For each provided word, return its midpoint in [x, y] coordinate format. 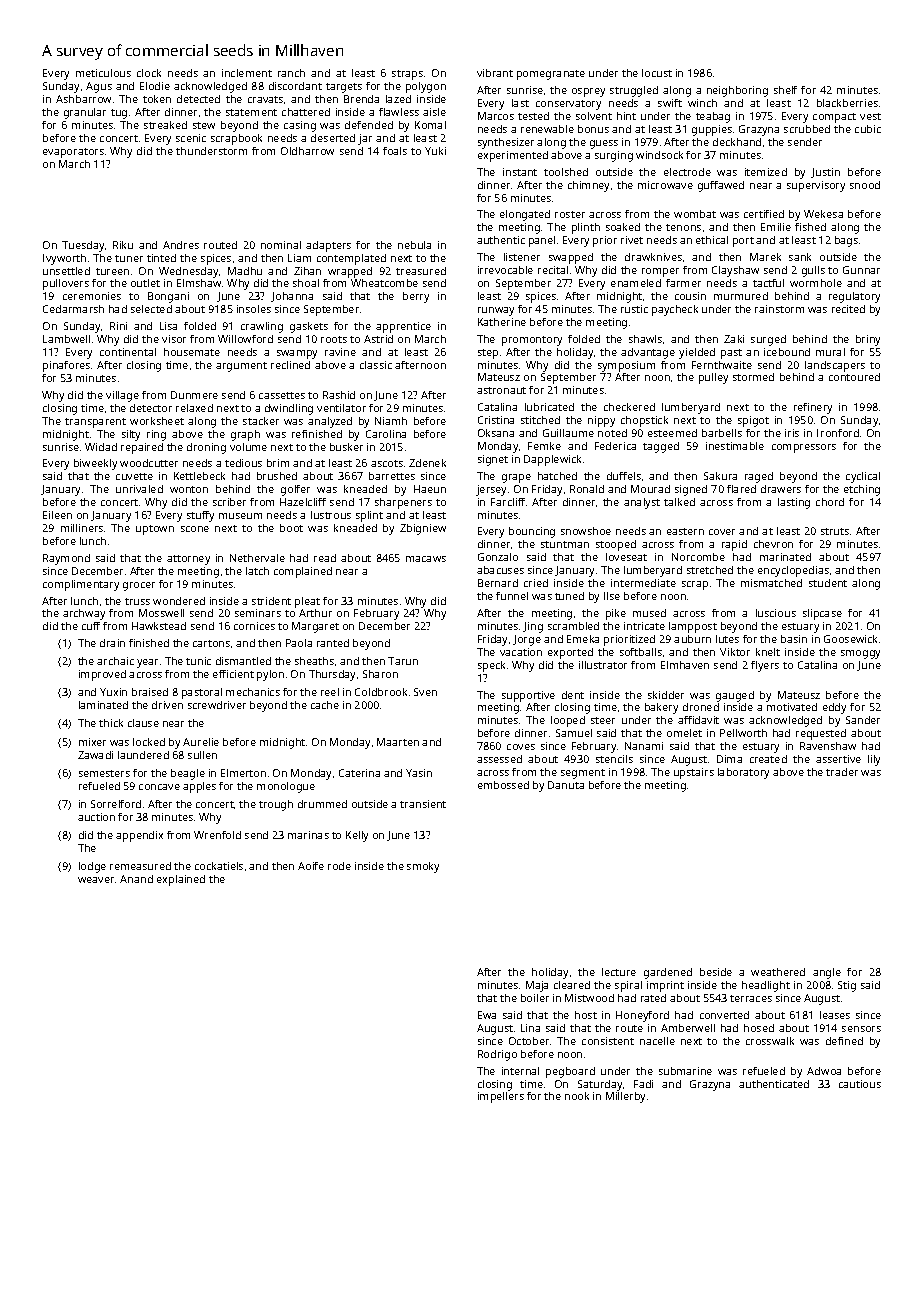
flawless [399, 112]
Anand [136, 879]
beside [716, 972]
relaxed [194, 408]
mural [830, 352]
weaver [96, 880]
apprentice [403, 327]
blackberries [847, 103]
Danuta [566, 785]
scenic [191, 138]
